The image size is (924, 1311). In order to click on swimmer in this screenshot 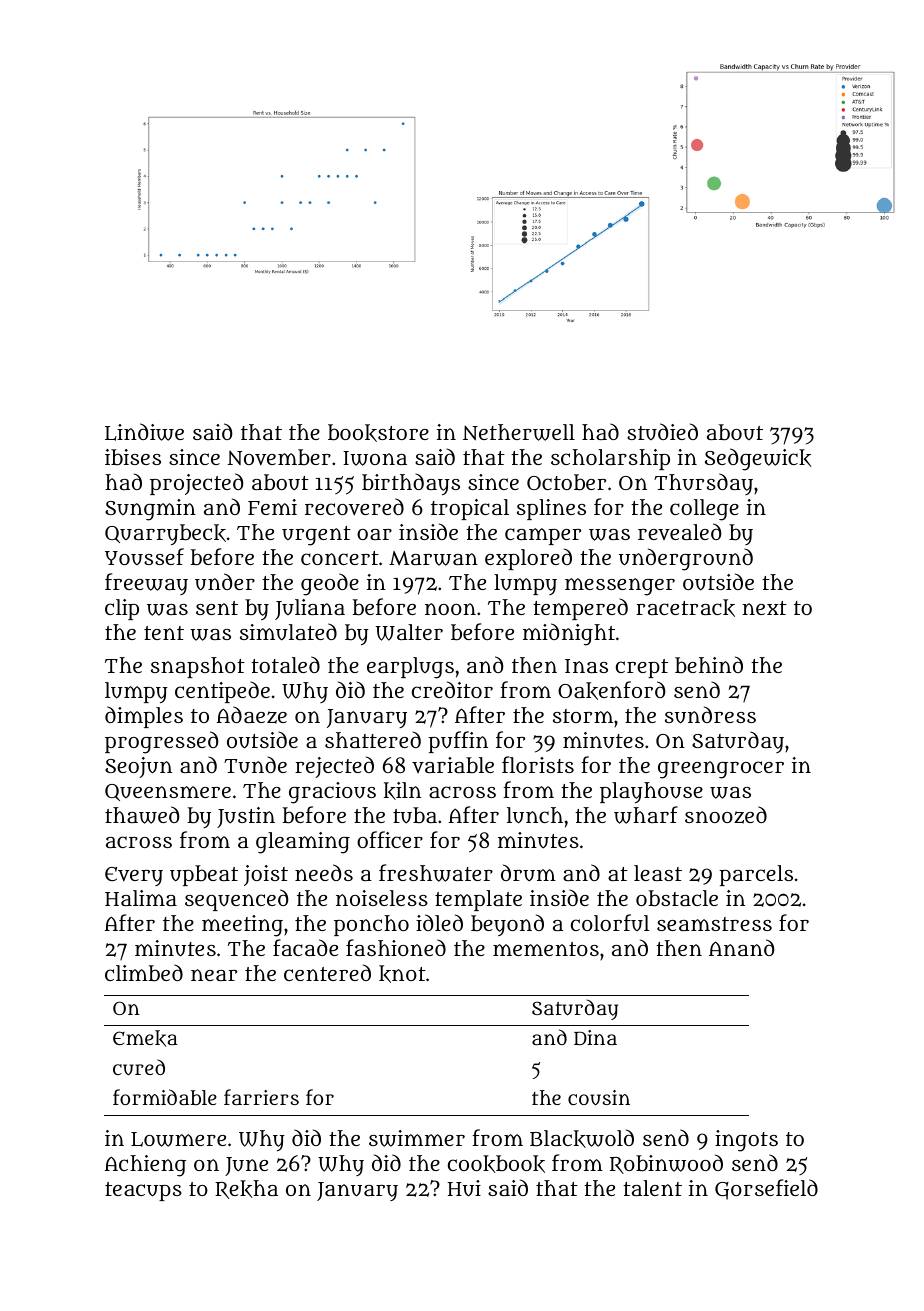, I will do `click(417, 1138)`.
